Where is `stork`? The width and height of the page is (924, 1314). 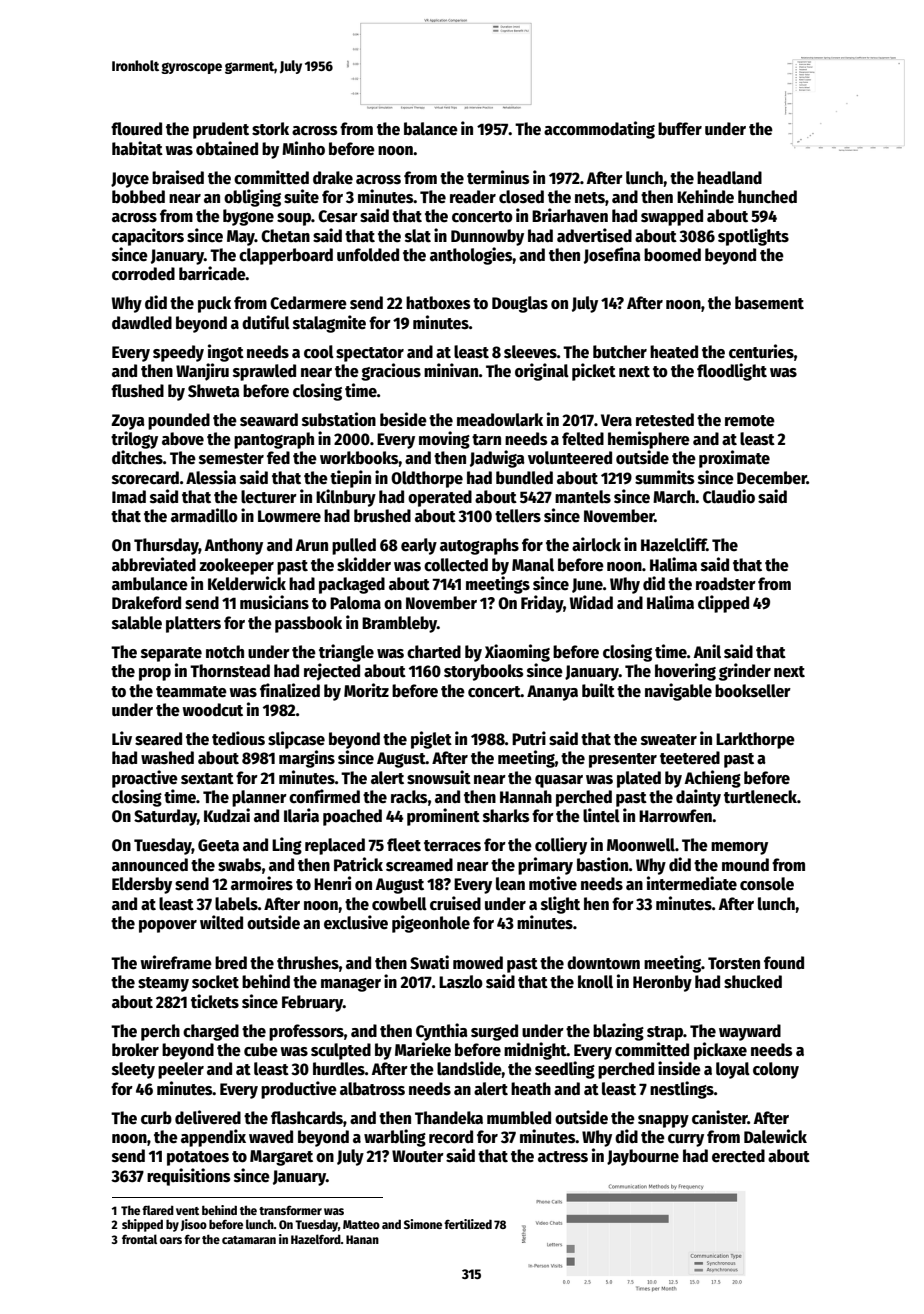 stork is located at coordinates (270, 129).
